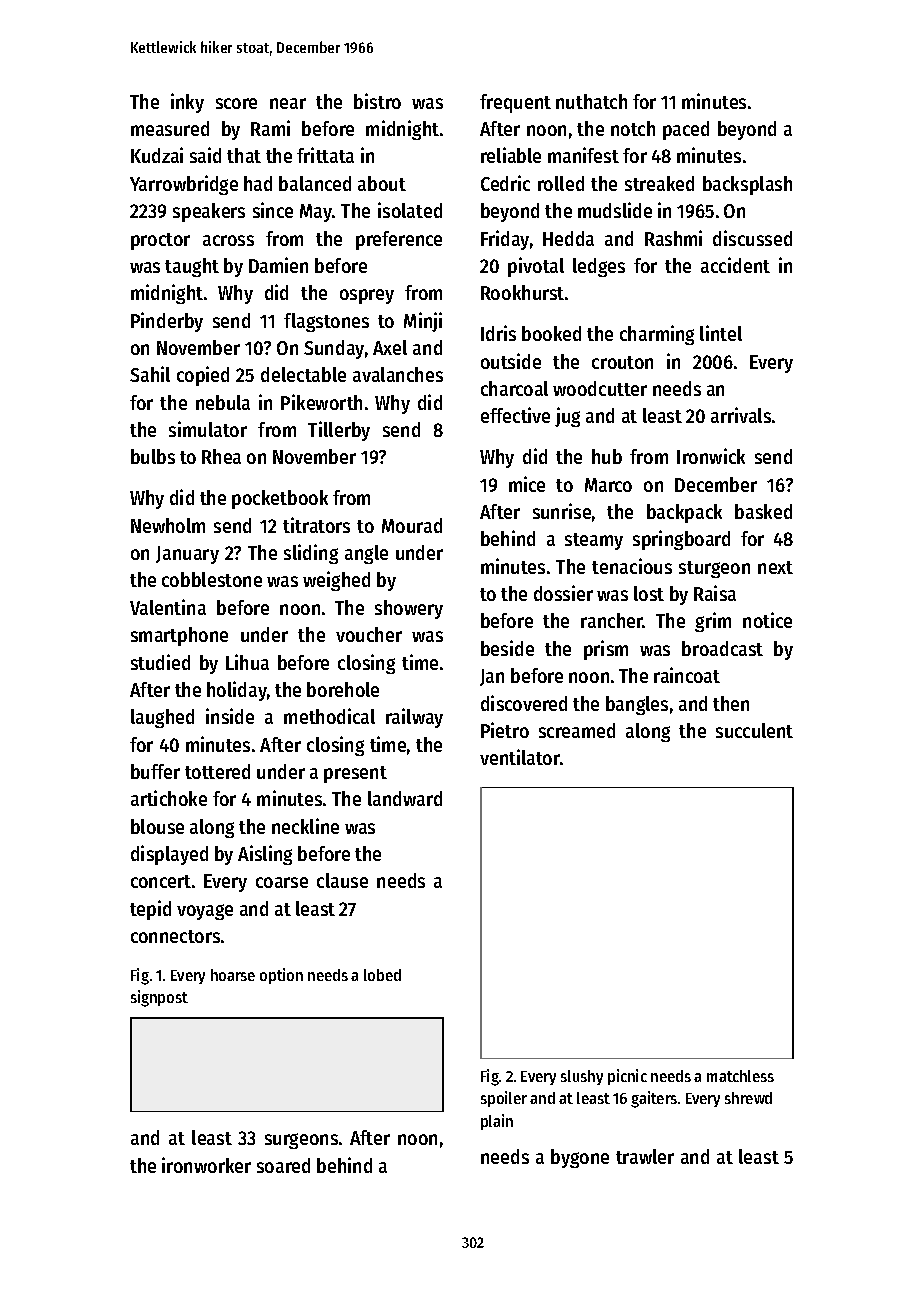 This image has width=924, height=1311. What do you see at coordinates (405, 798) in the image?
I see `landward` at bounding box center [405, 798].
